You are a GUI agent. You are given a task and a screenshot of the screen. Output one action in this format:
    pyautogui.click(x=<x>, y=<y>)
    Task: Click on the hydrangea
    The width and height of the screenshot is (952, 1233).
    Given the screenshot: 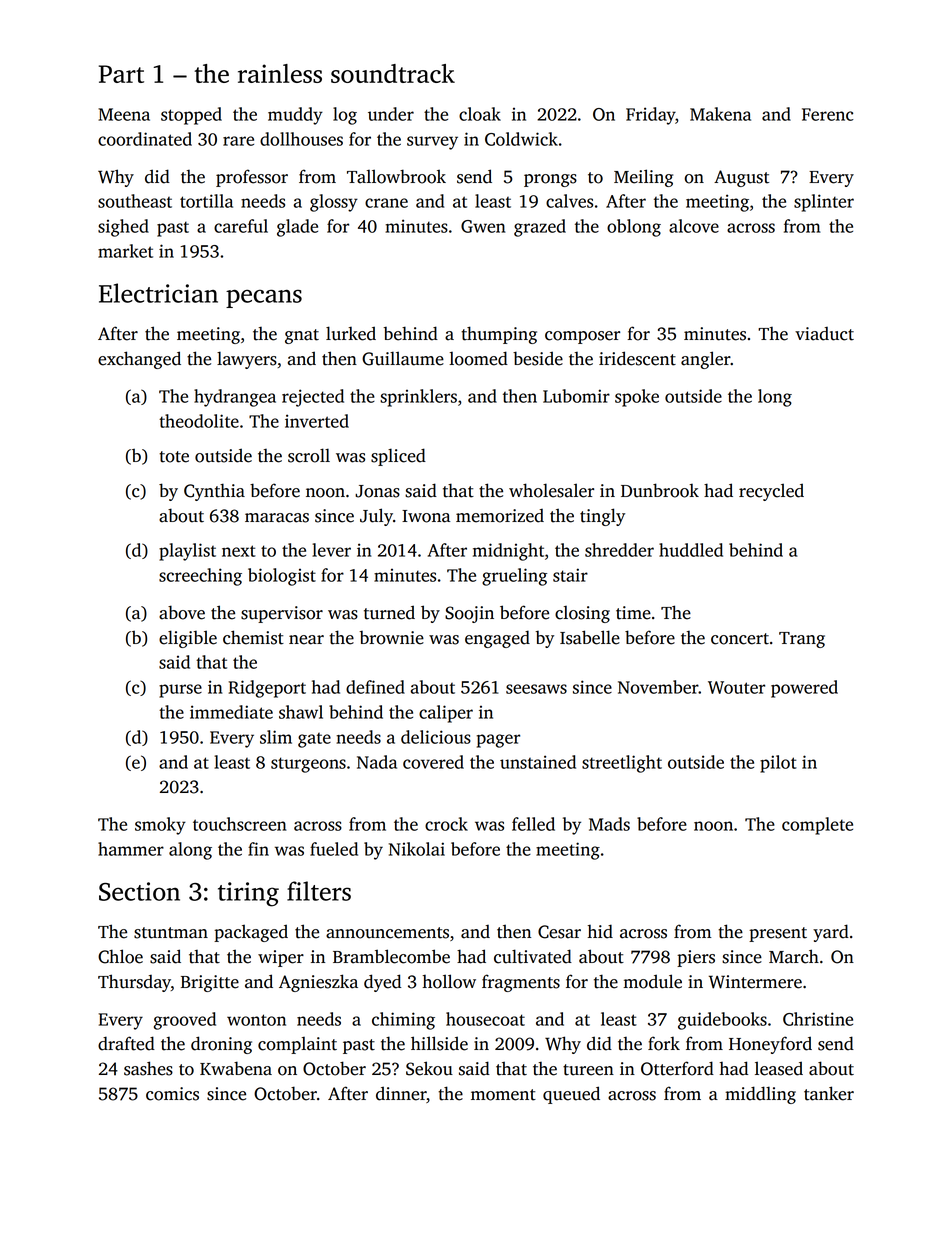 What is the action you would take?
    pyautogui.click(x=235, y=398)
